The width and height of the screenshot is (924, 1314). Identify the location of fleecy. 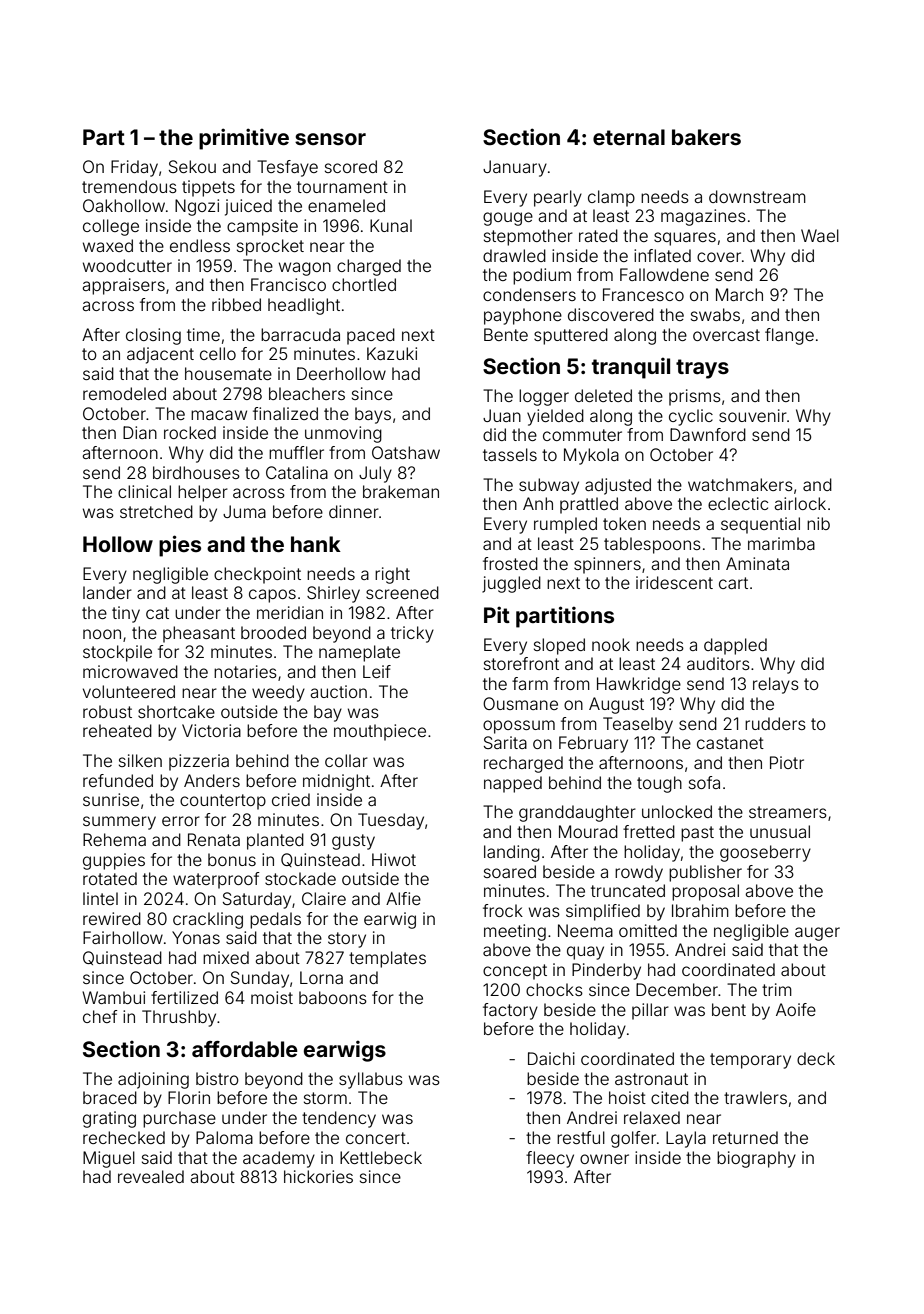
(550, 1159).
